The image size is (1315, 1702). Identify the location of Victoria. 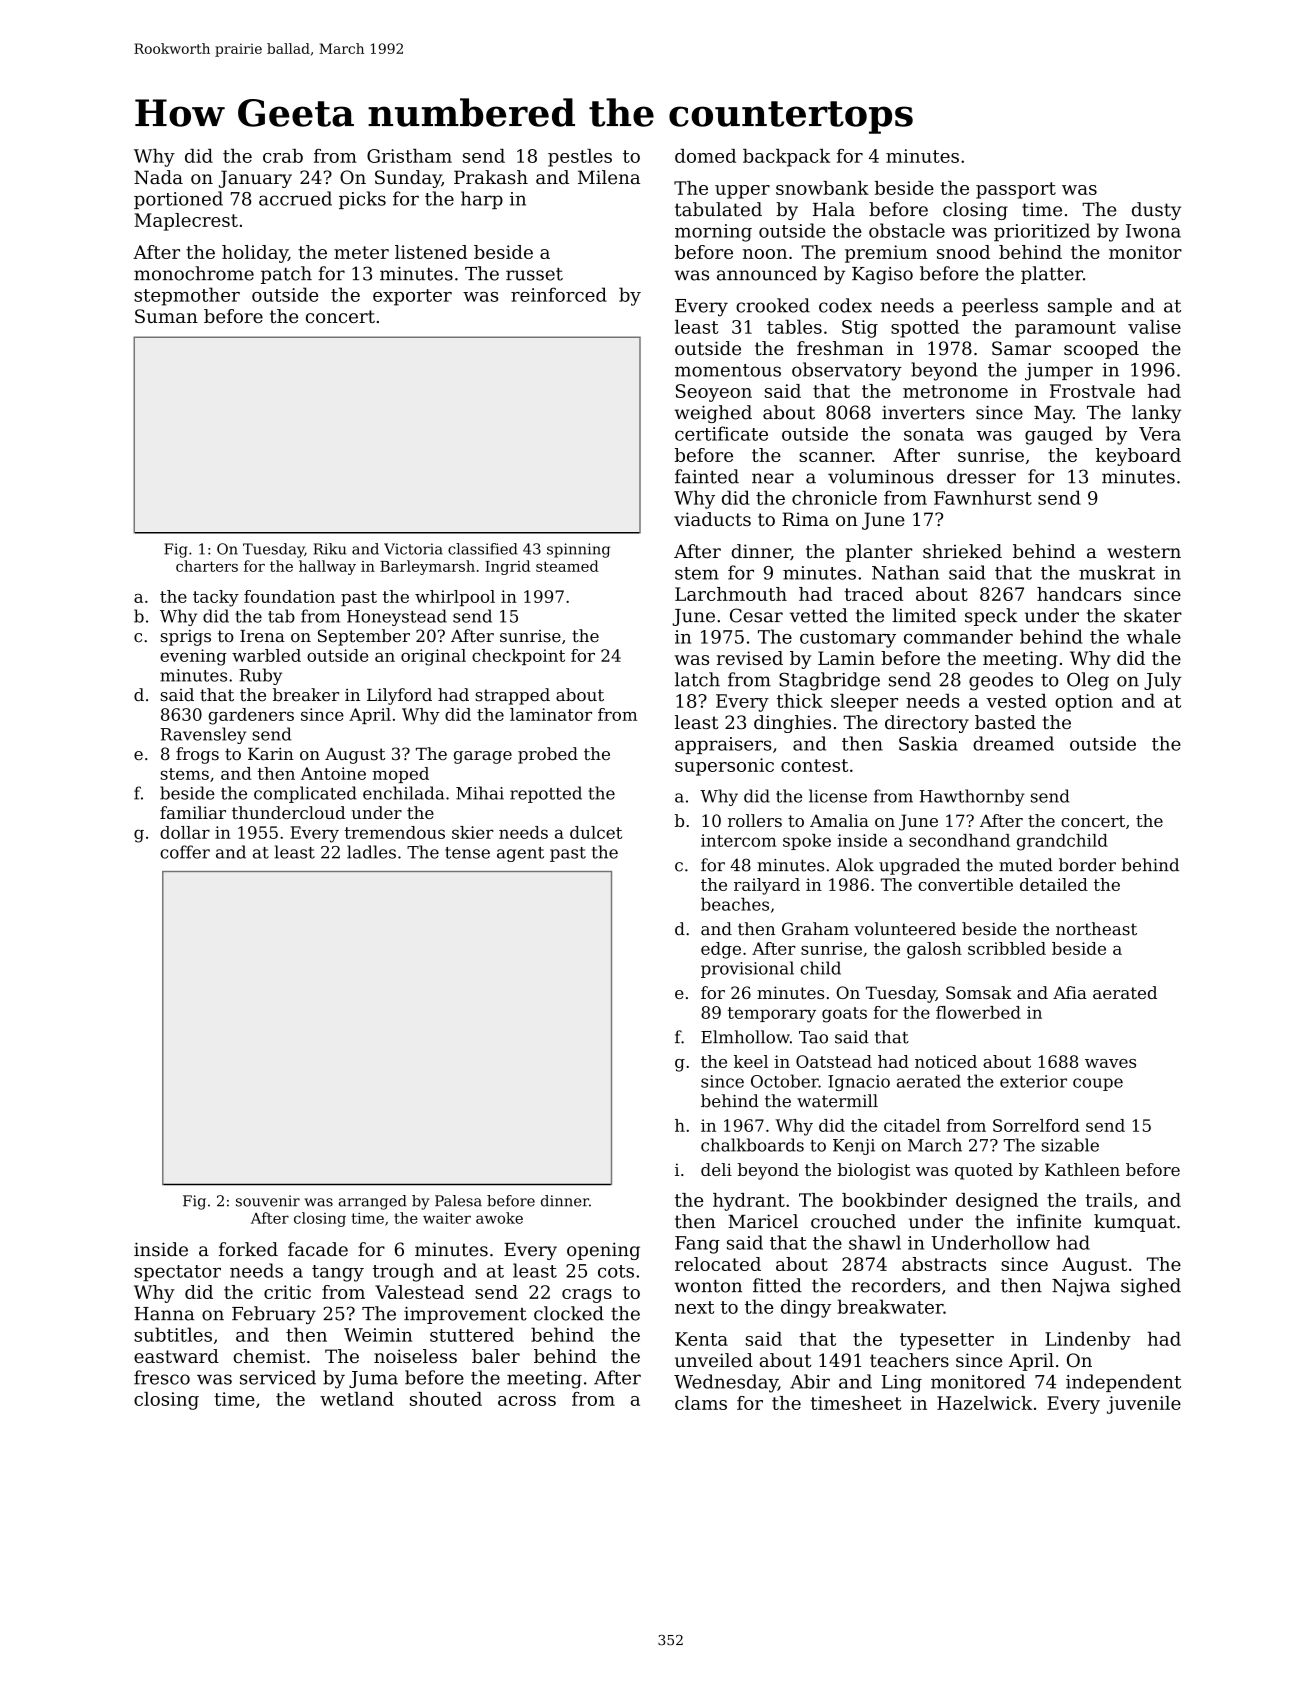
(413, 549).
